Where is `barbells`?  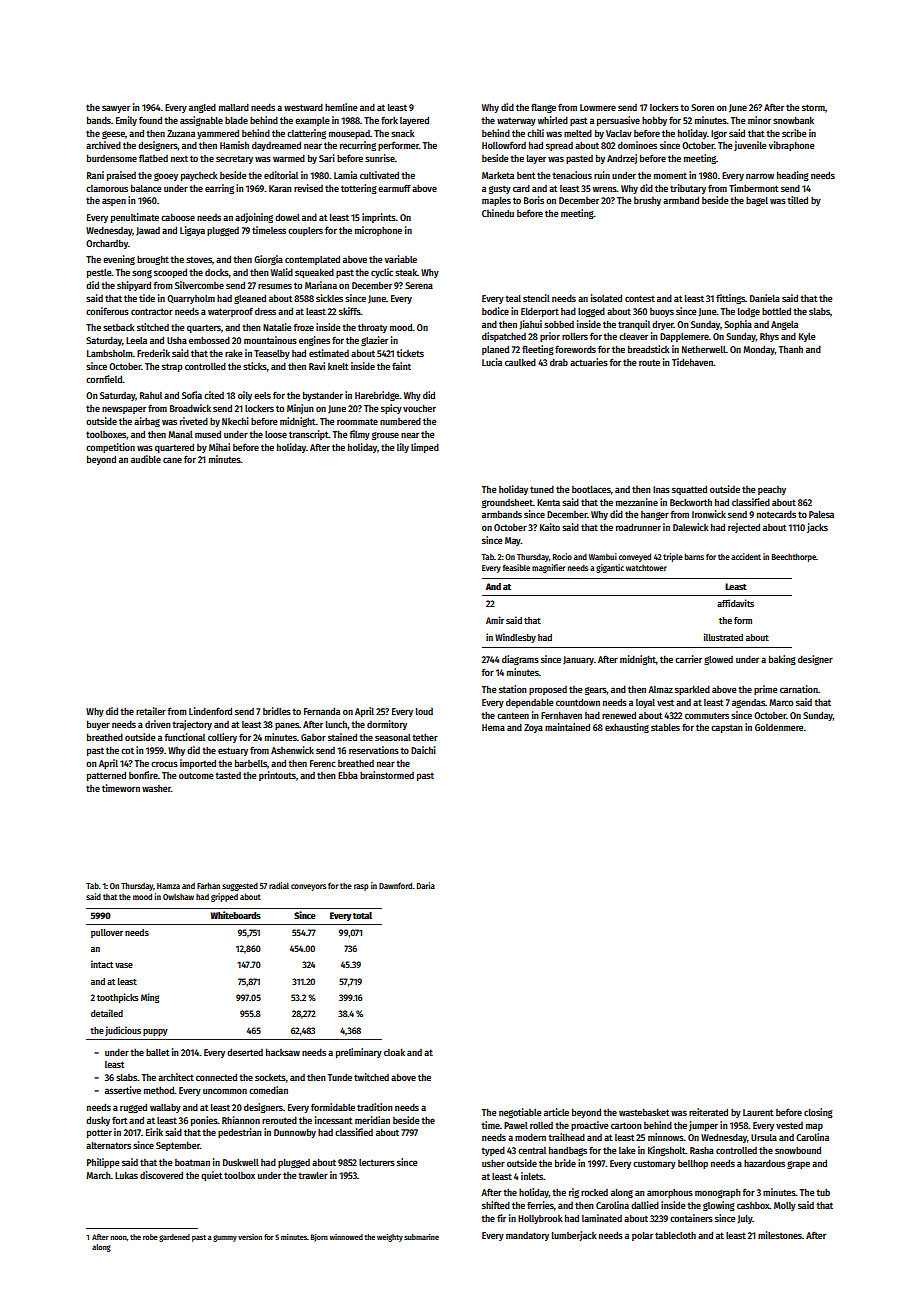
barbells is located at coordinates (251, 763).
